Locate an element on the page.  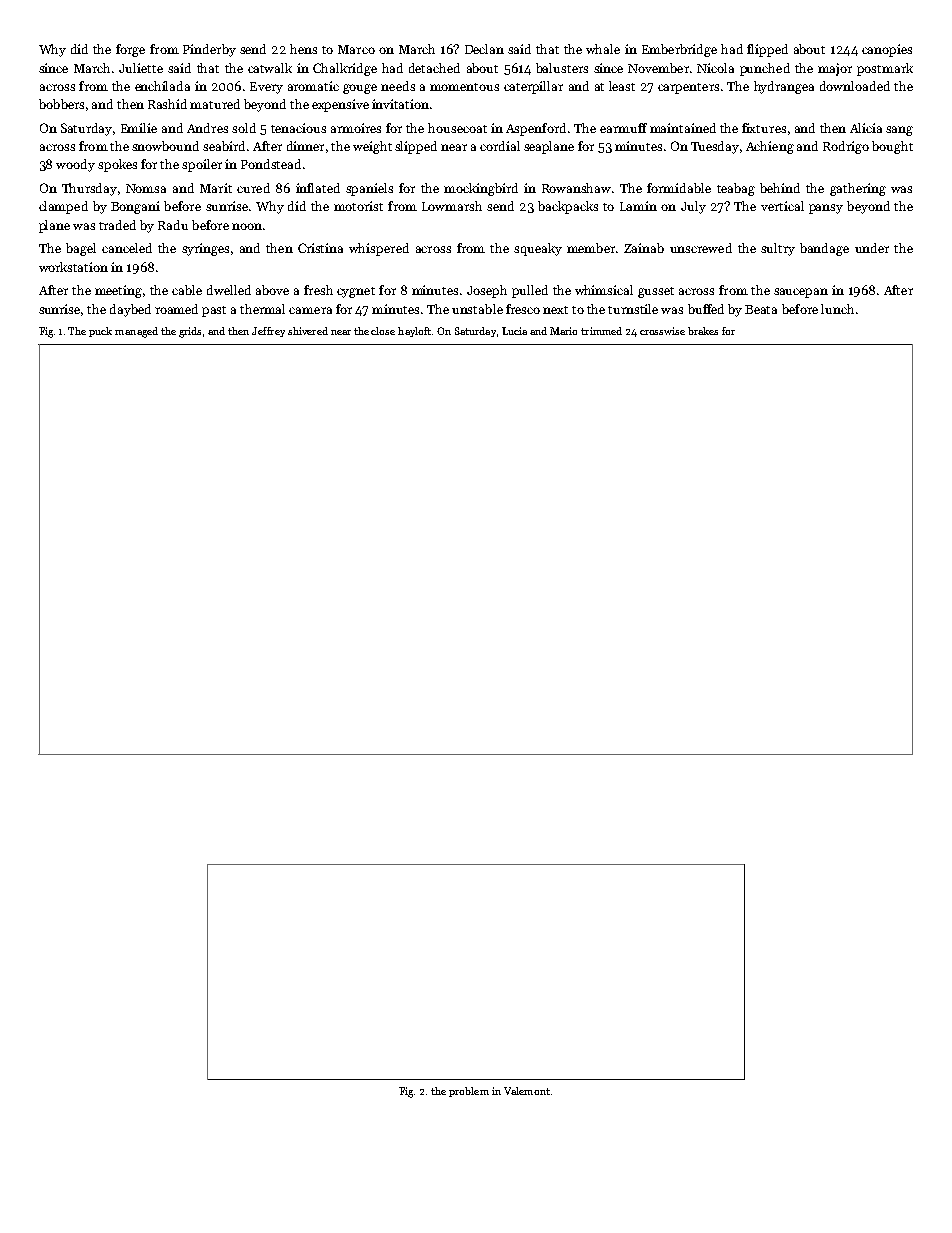
Valemont is located at coordinates (527, 1091).
